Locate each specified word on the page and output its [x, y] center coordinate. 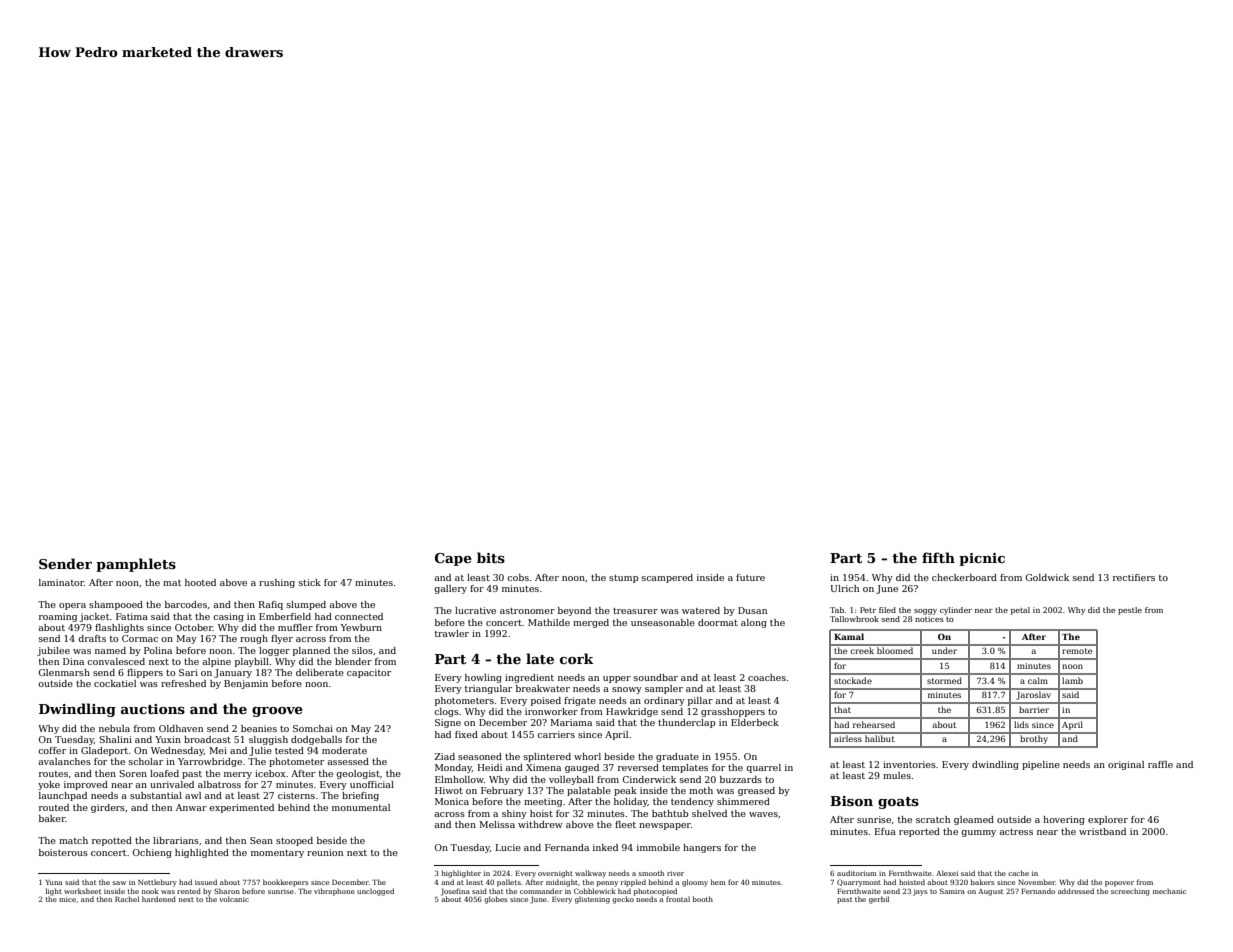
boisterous [63, 852]
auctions [153, 709]
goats [898, 803]
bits [491, 557]
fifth [938, 557]
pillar [700, 701]
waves [763, 814]
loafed [164, 773]
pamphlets [136, 565]
